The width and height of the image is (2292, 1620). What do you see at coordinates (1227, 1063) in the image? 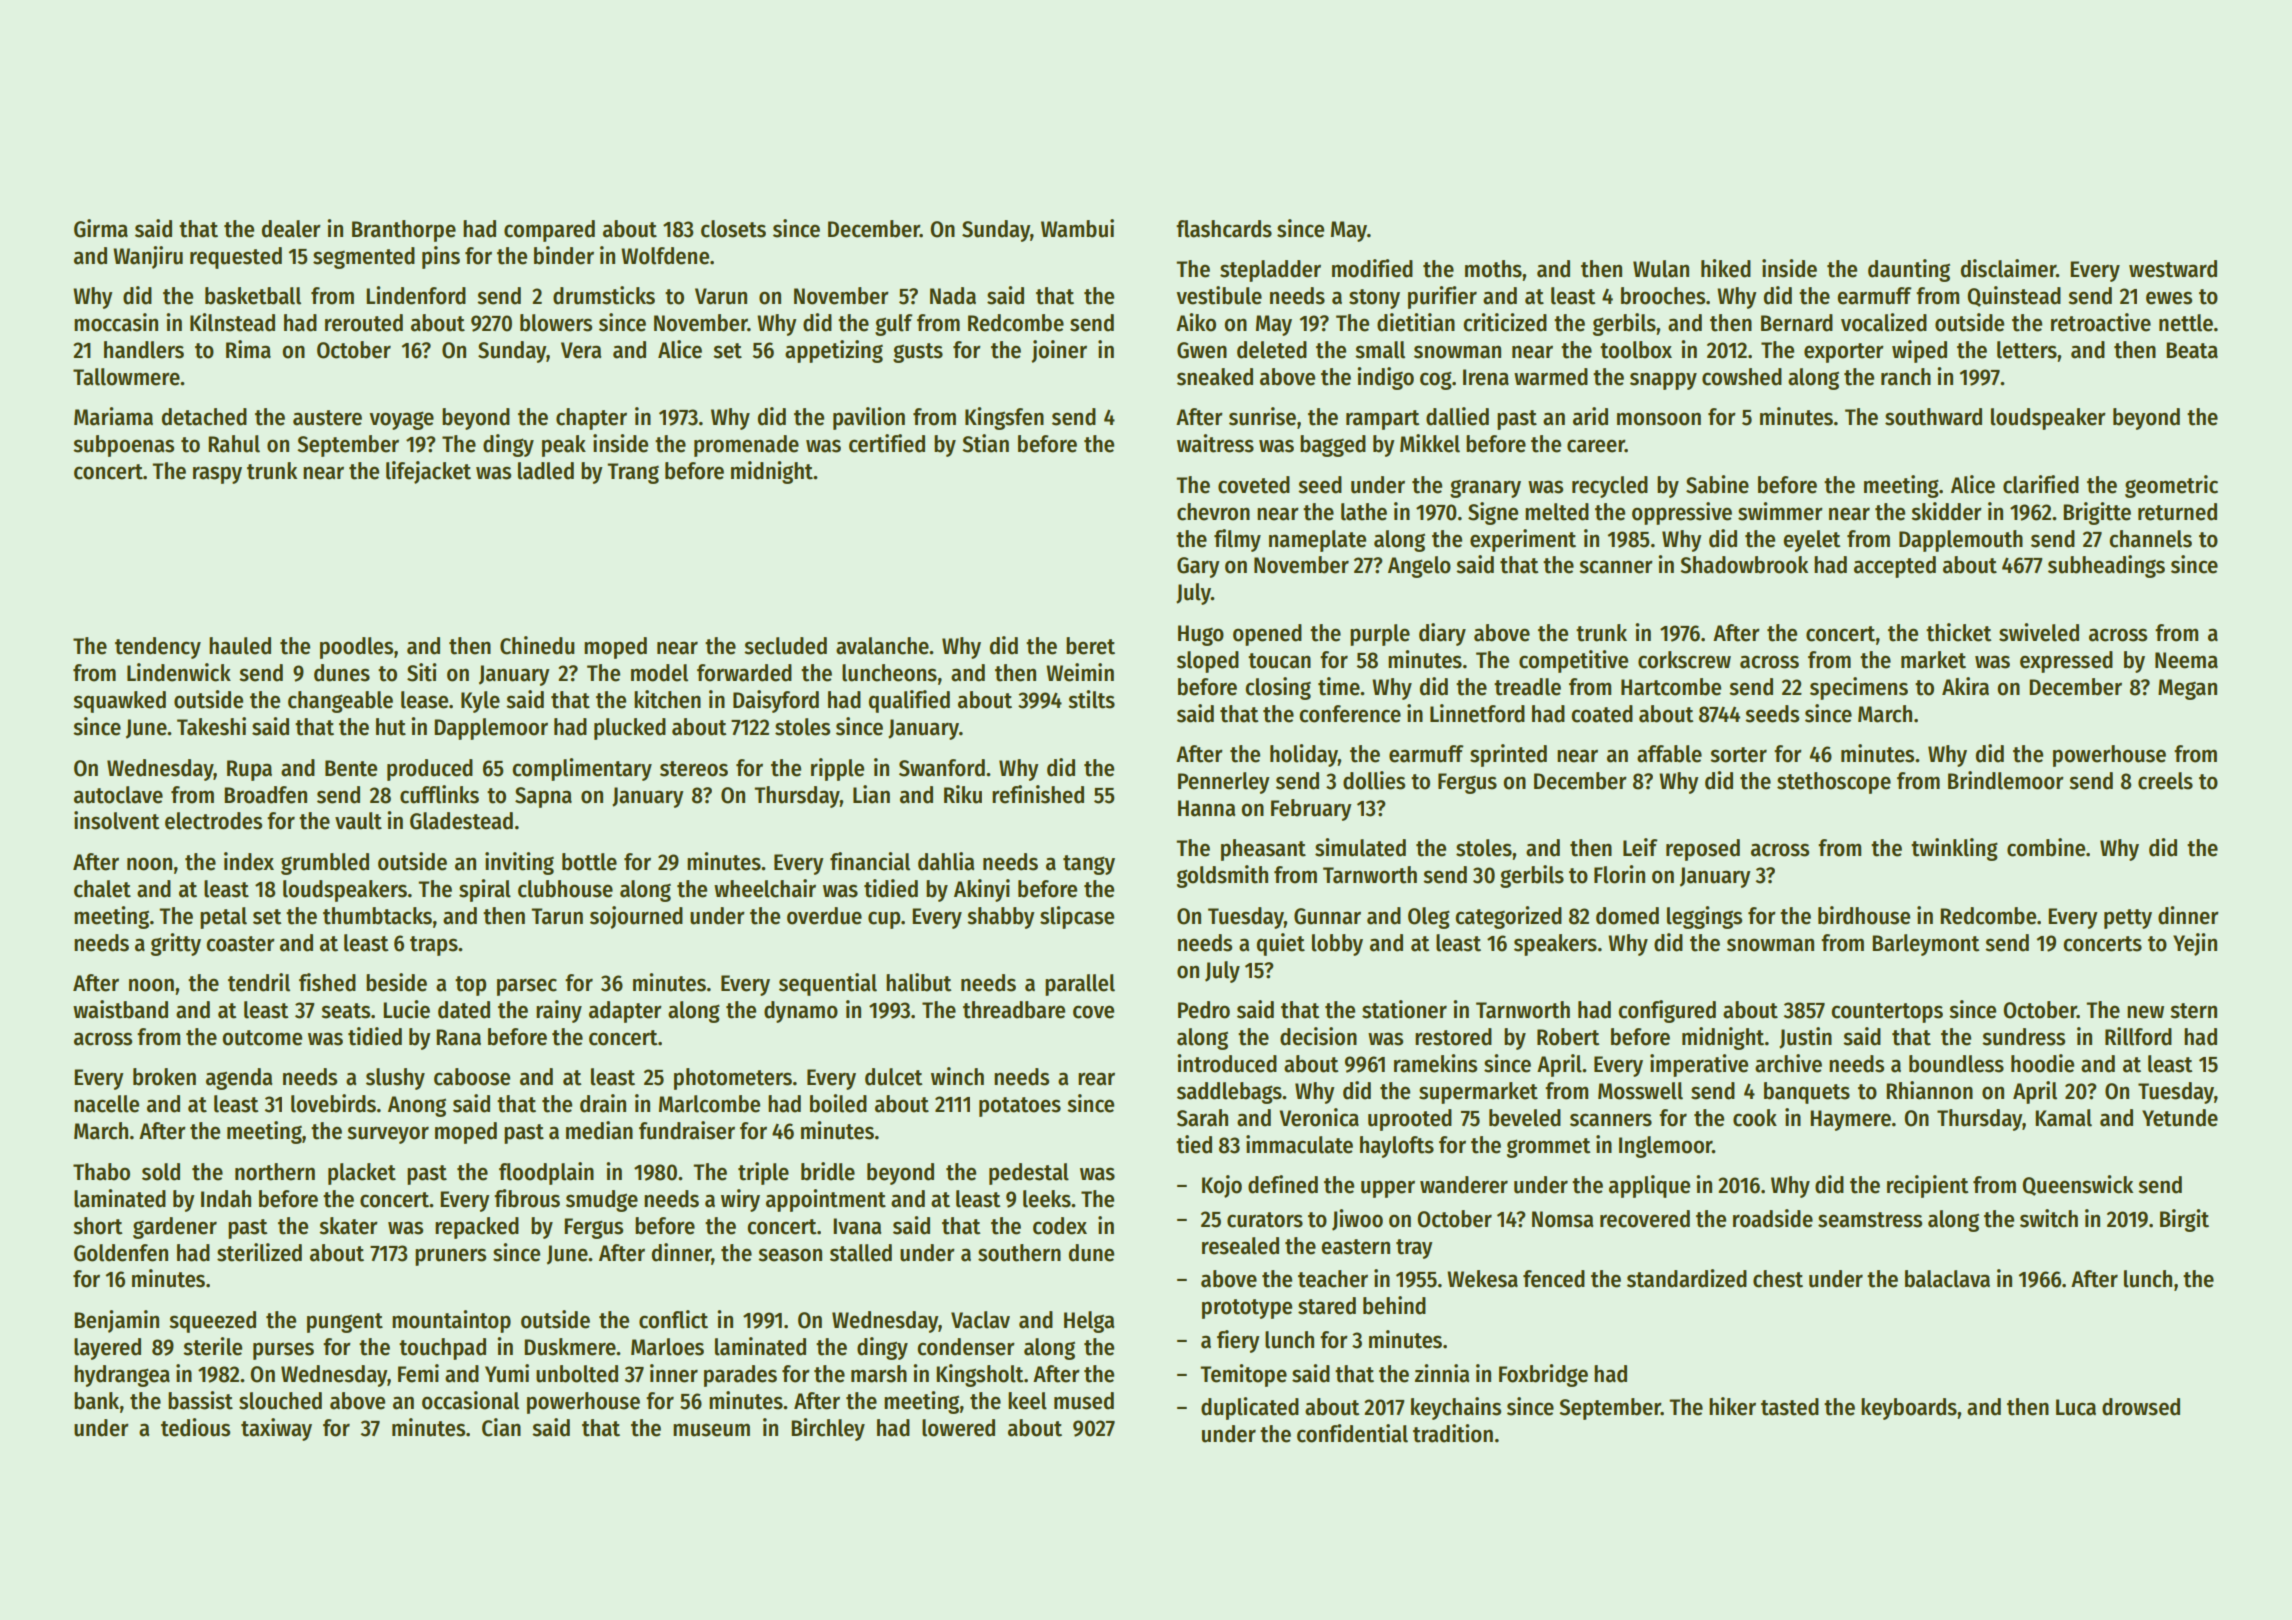
I see `introduced` at bounding box center [1227, 1063].
